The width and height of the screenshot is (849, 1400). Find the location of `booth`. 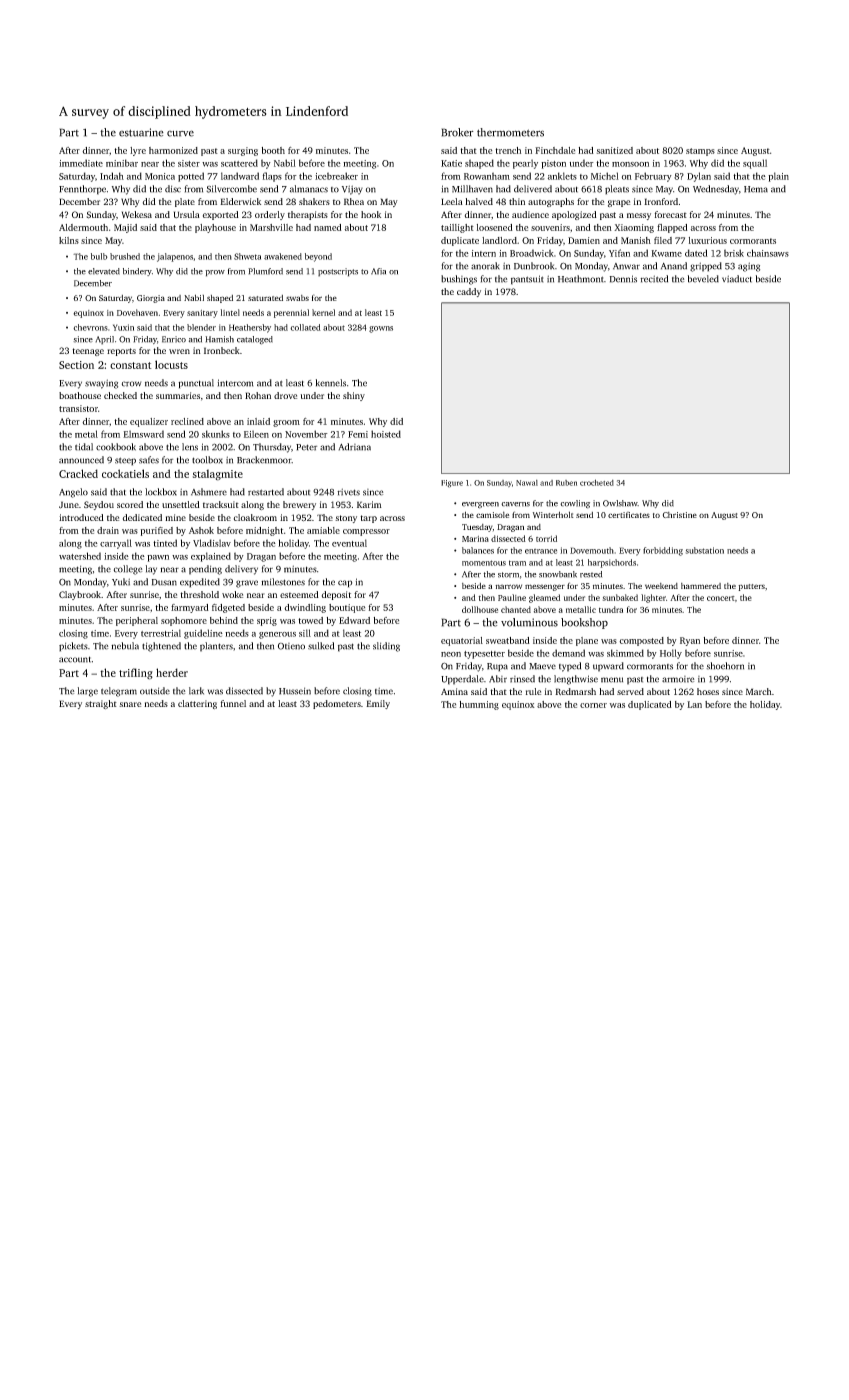

booth is located at coordinates (273, 150).
